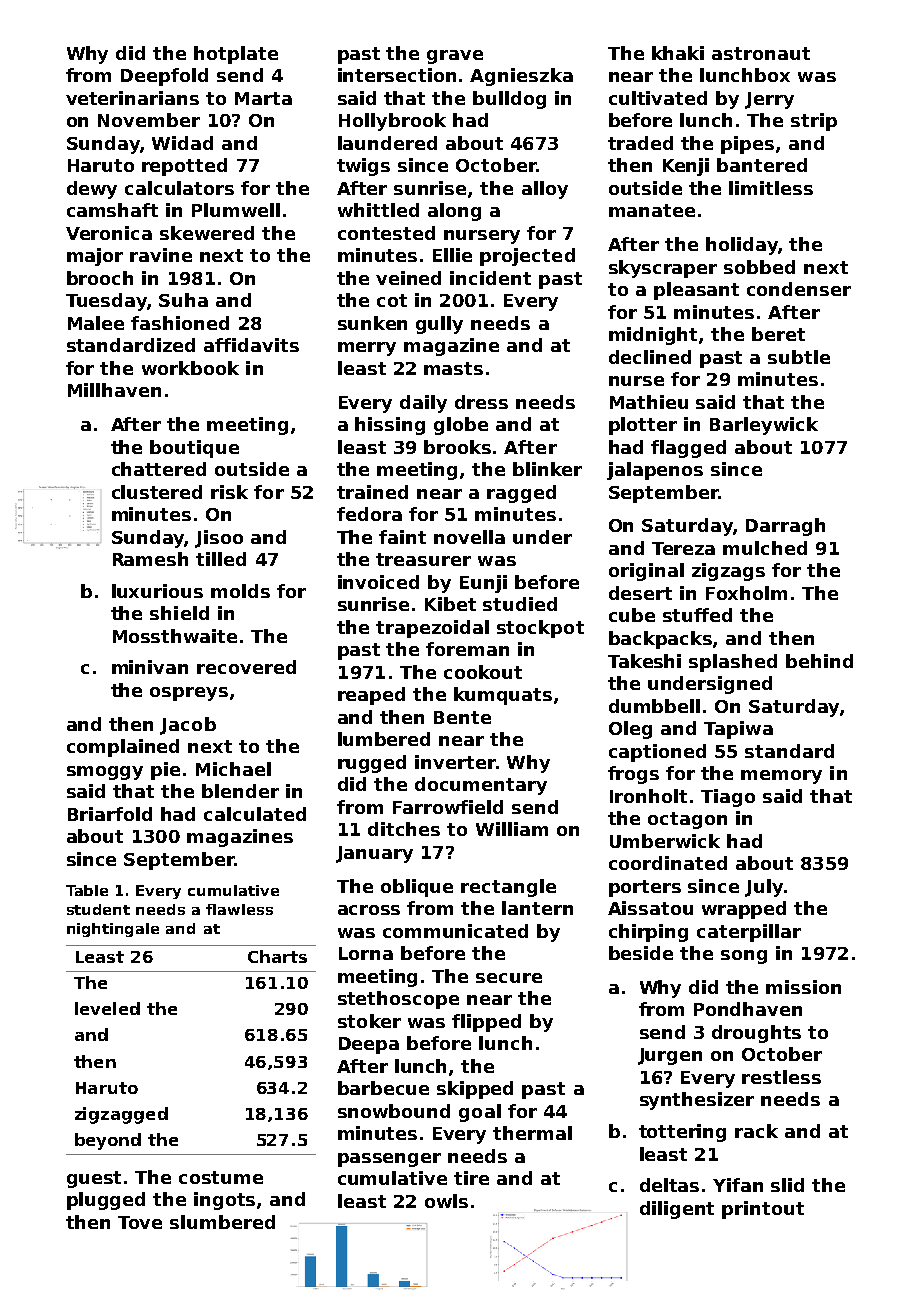 The image size is (924, 1308). Describe the element at coordinates (236, 210) in the screenshot. I see `Plumwell` at that location.
